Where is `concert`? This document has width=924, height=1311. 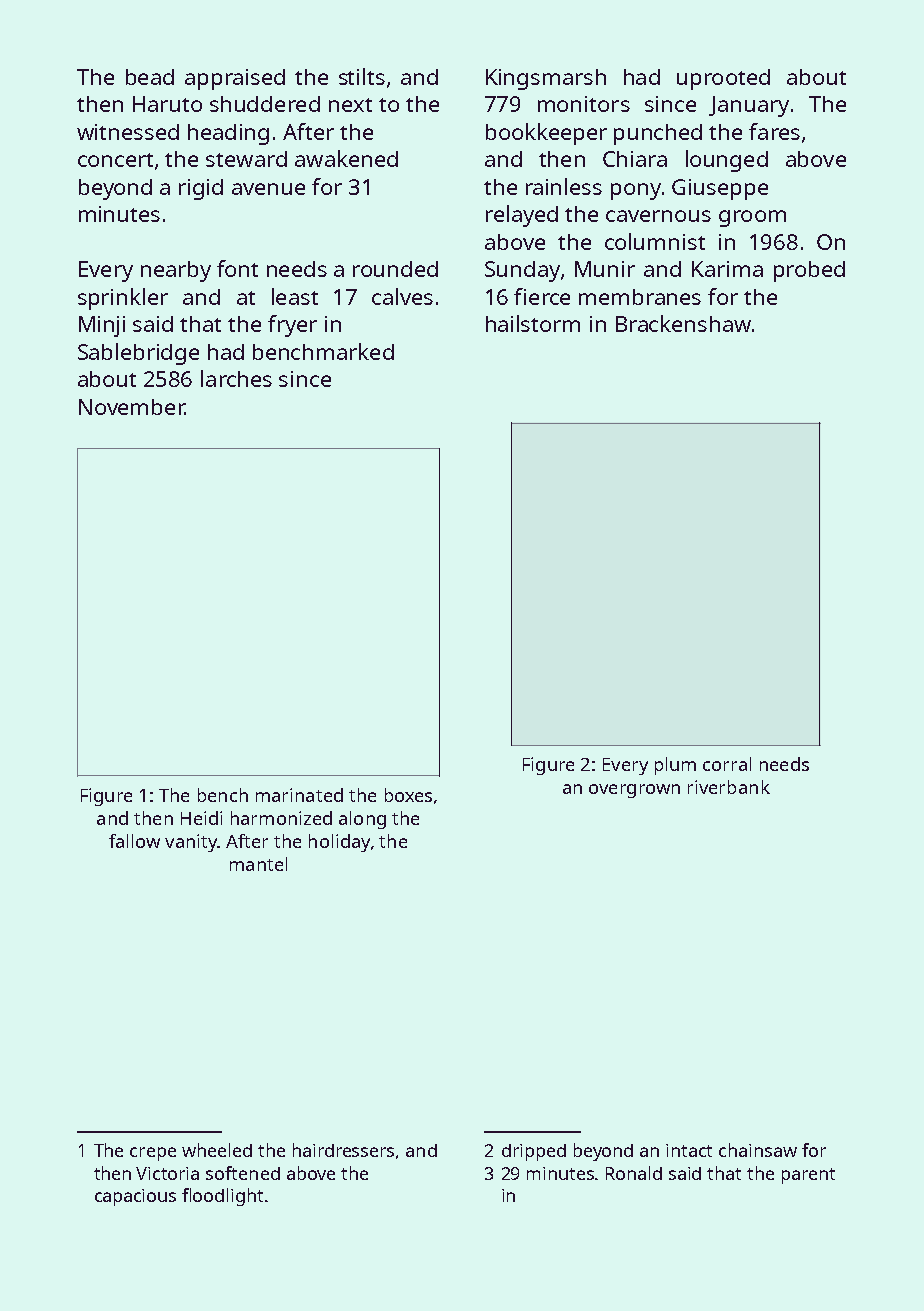 concert is located at coordinates (115, 160).
